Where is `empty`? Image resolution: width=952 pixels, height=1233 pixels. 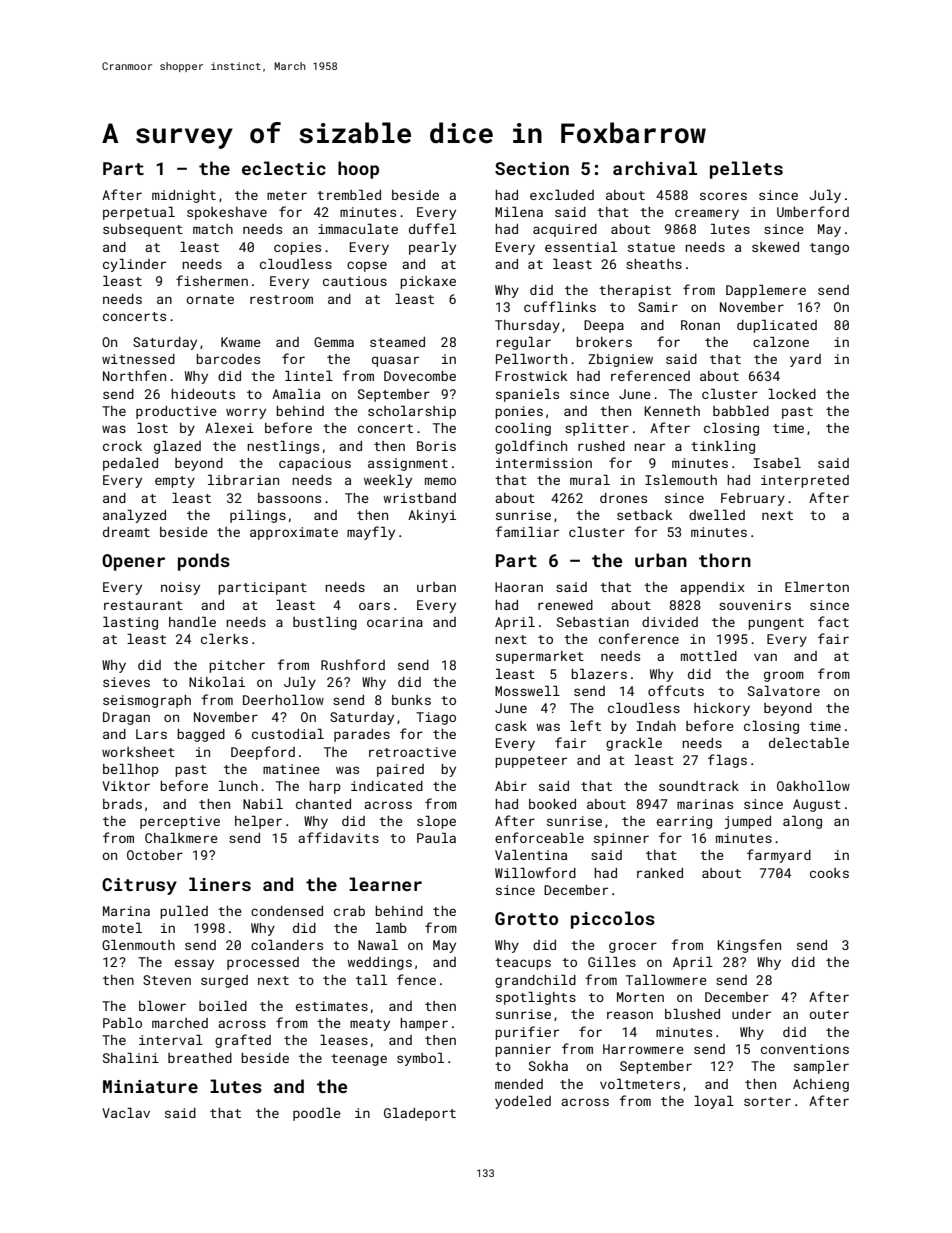 empty is located at coordinates (175, 482).
